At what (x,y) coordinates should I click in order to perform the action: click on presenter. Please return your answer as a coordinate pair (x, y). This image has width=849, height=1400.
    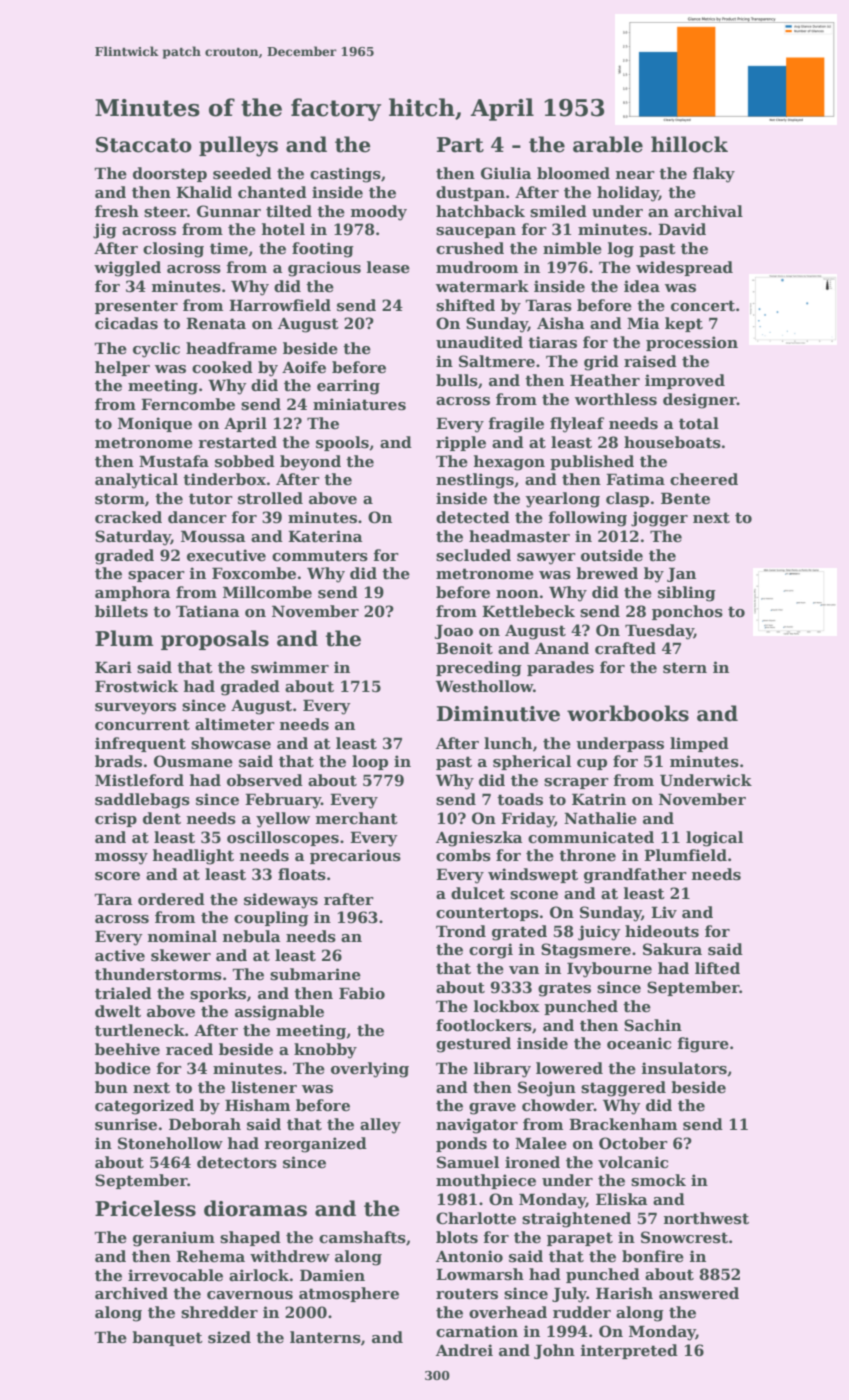
    Looking at the image, I should click on (136, 307).
